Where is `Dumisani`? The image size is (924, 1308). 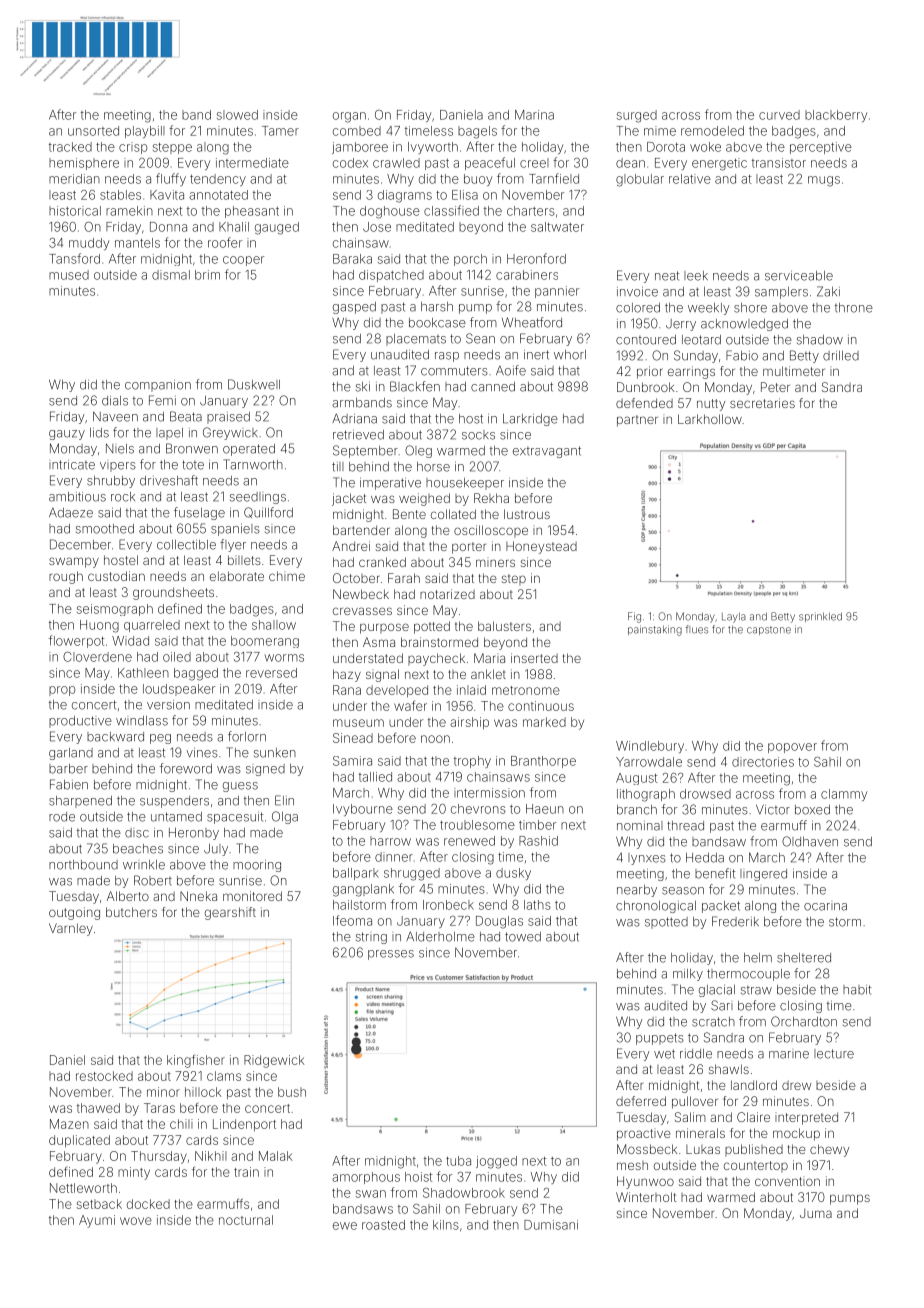
Dumisani is located at coordinates (551, 1225).
